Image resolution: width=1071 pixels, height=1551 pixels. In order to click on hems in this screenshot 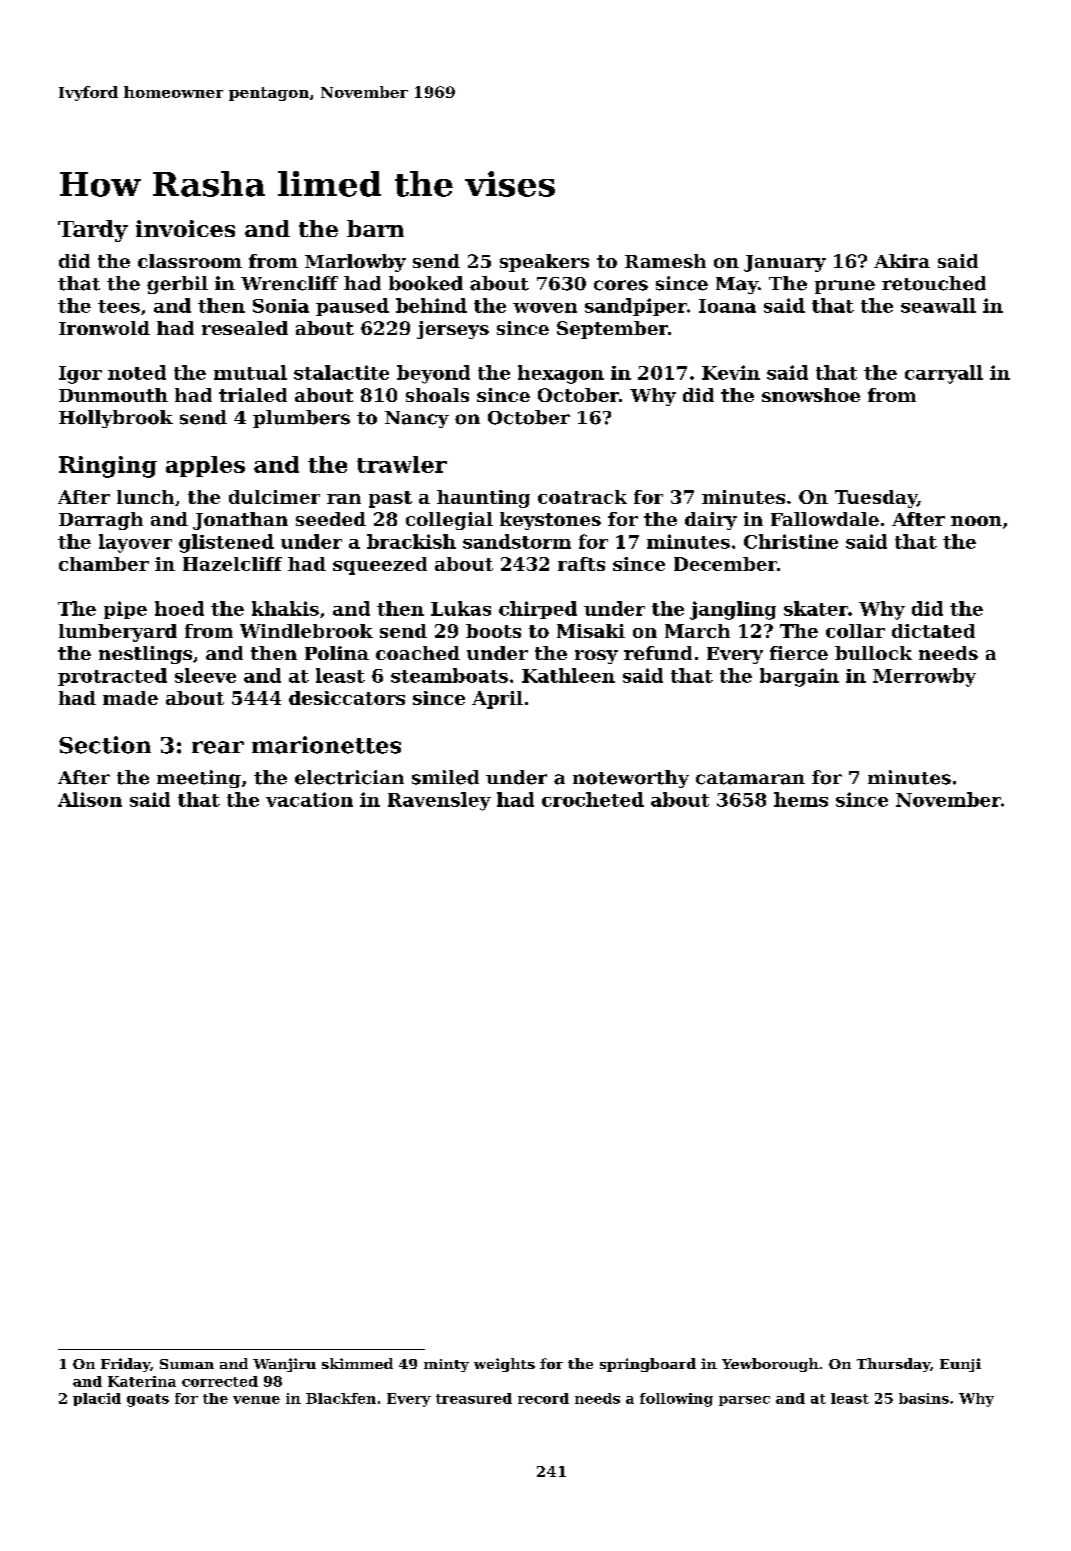, I will do `click(801, 799)`.
